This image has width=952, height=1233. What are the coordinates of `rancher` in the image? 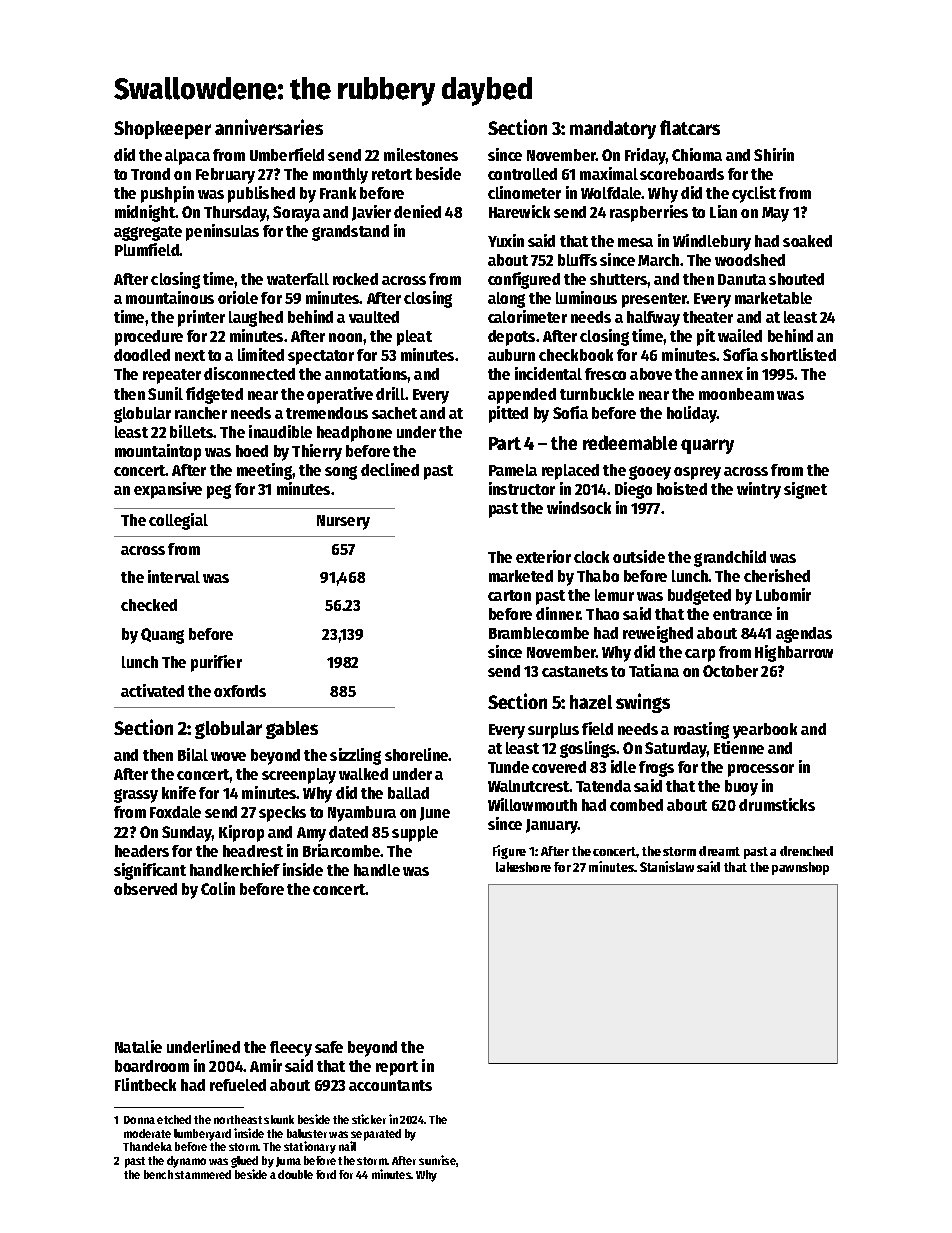 It's located at (201, 413).
